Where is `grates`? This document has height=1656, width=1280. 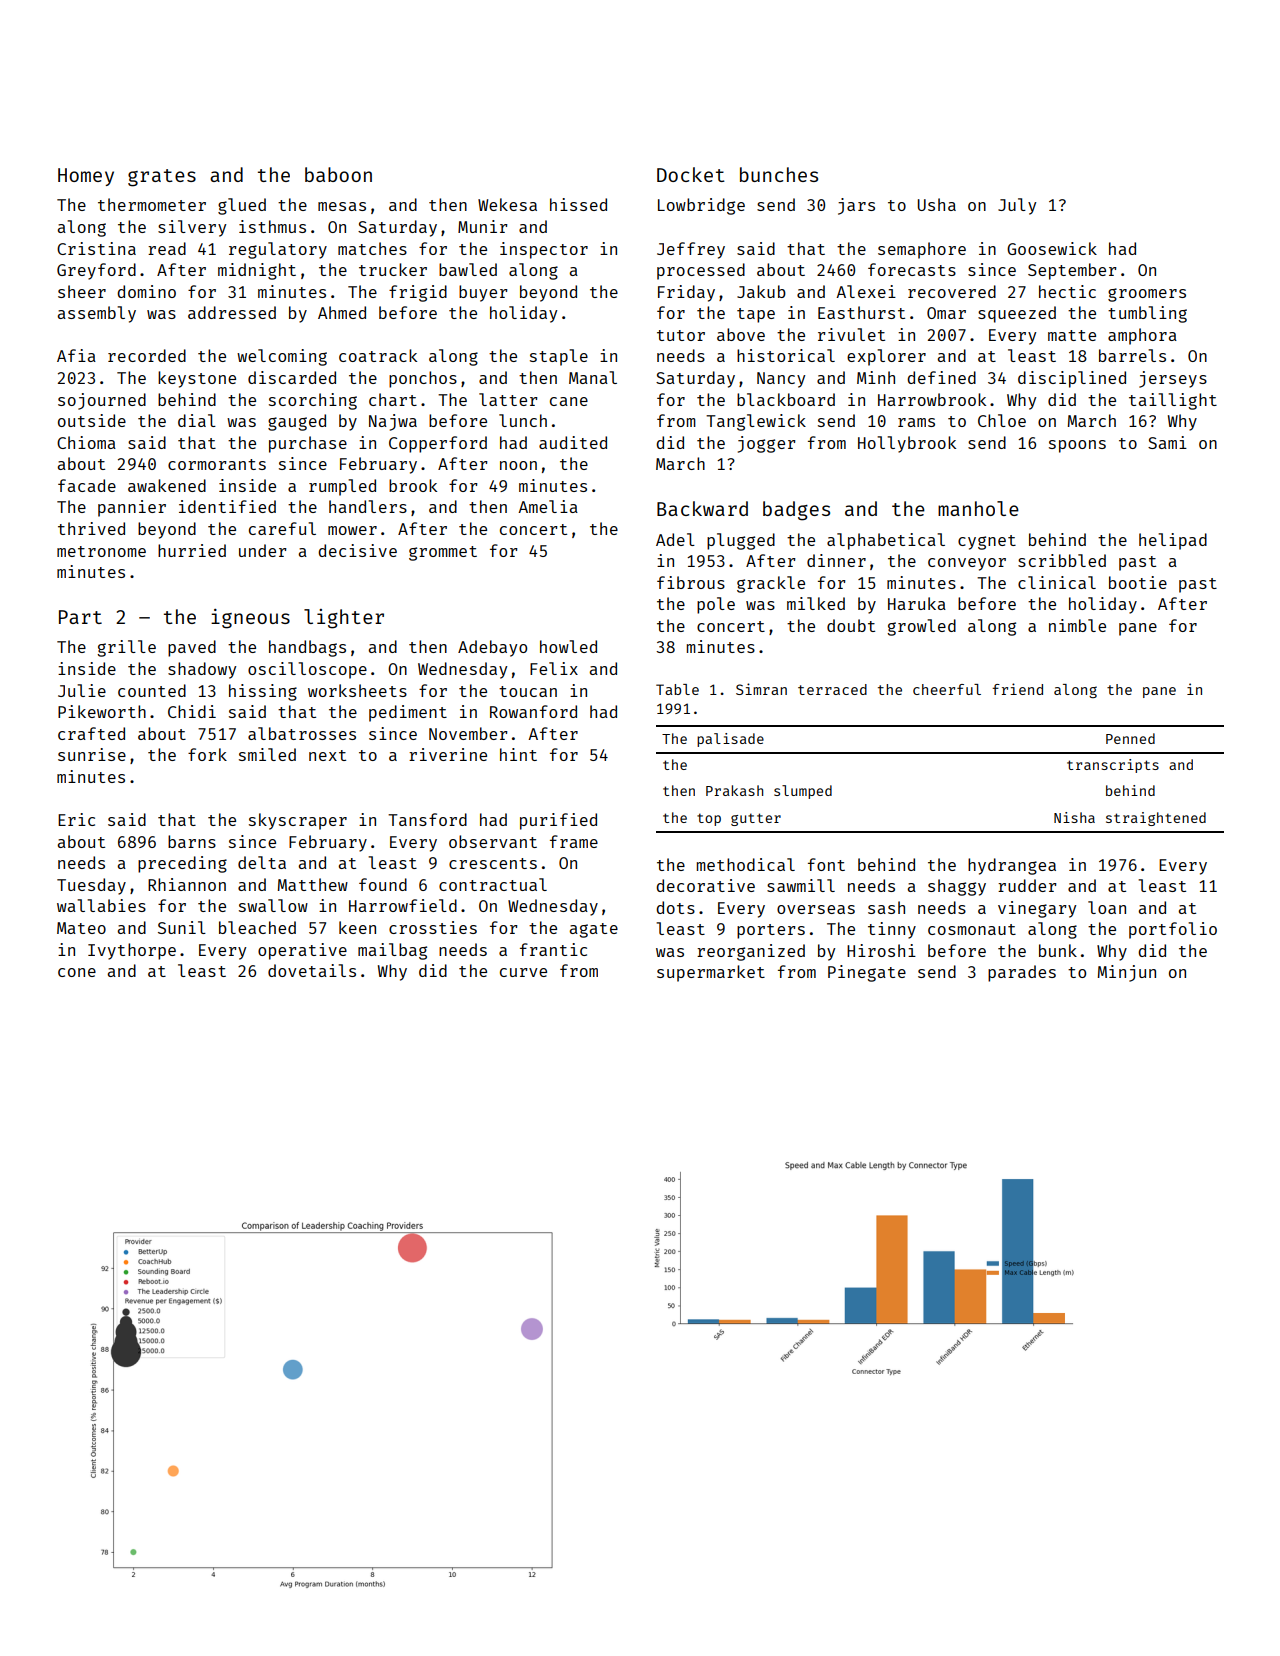
grates is located at coordinates (162, 178).
